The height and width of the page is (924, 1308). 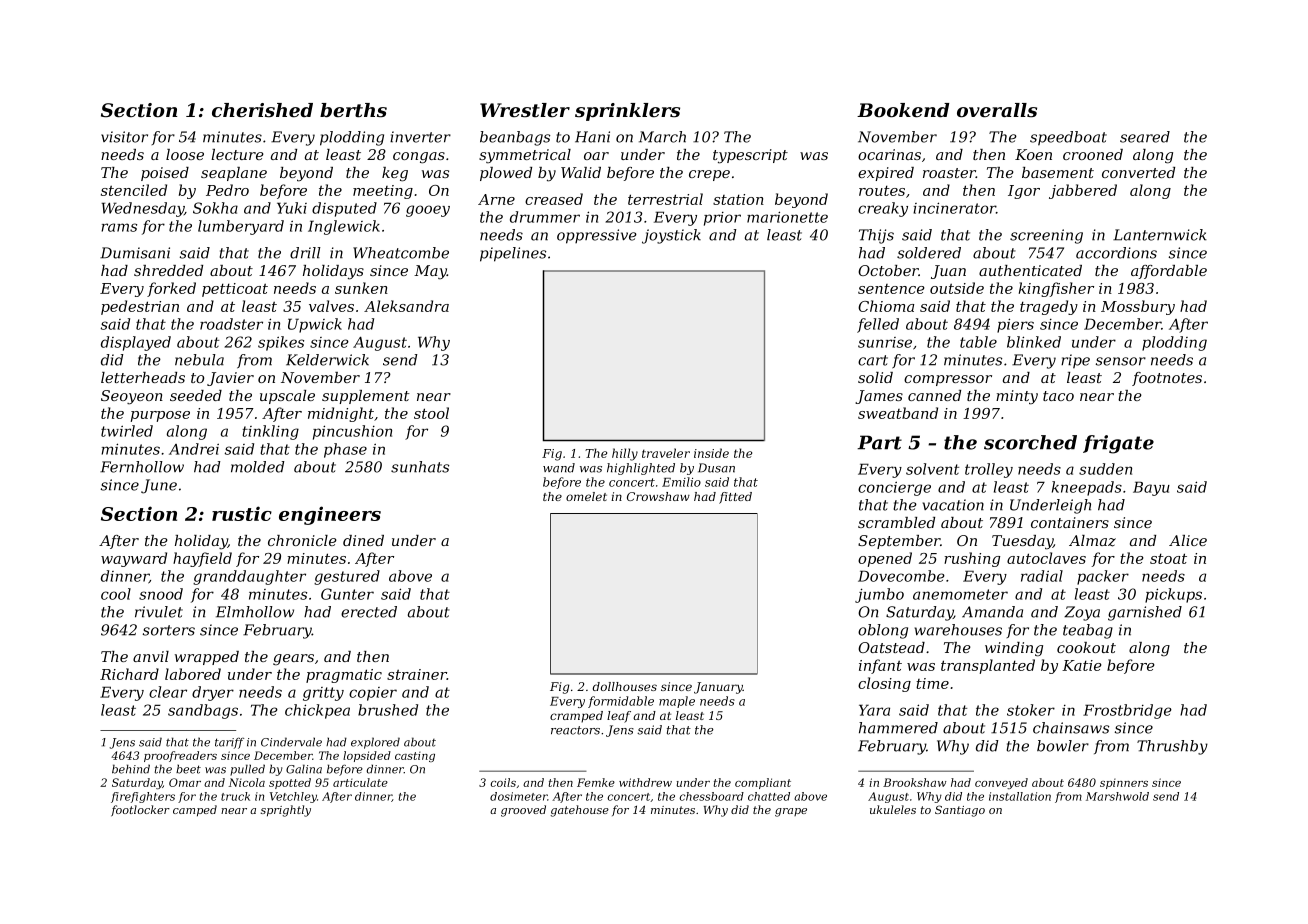 What do you see at coordinates (1058, 172) in the page?
I see `basement` at bounding box center [1058, 172].
